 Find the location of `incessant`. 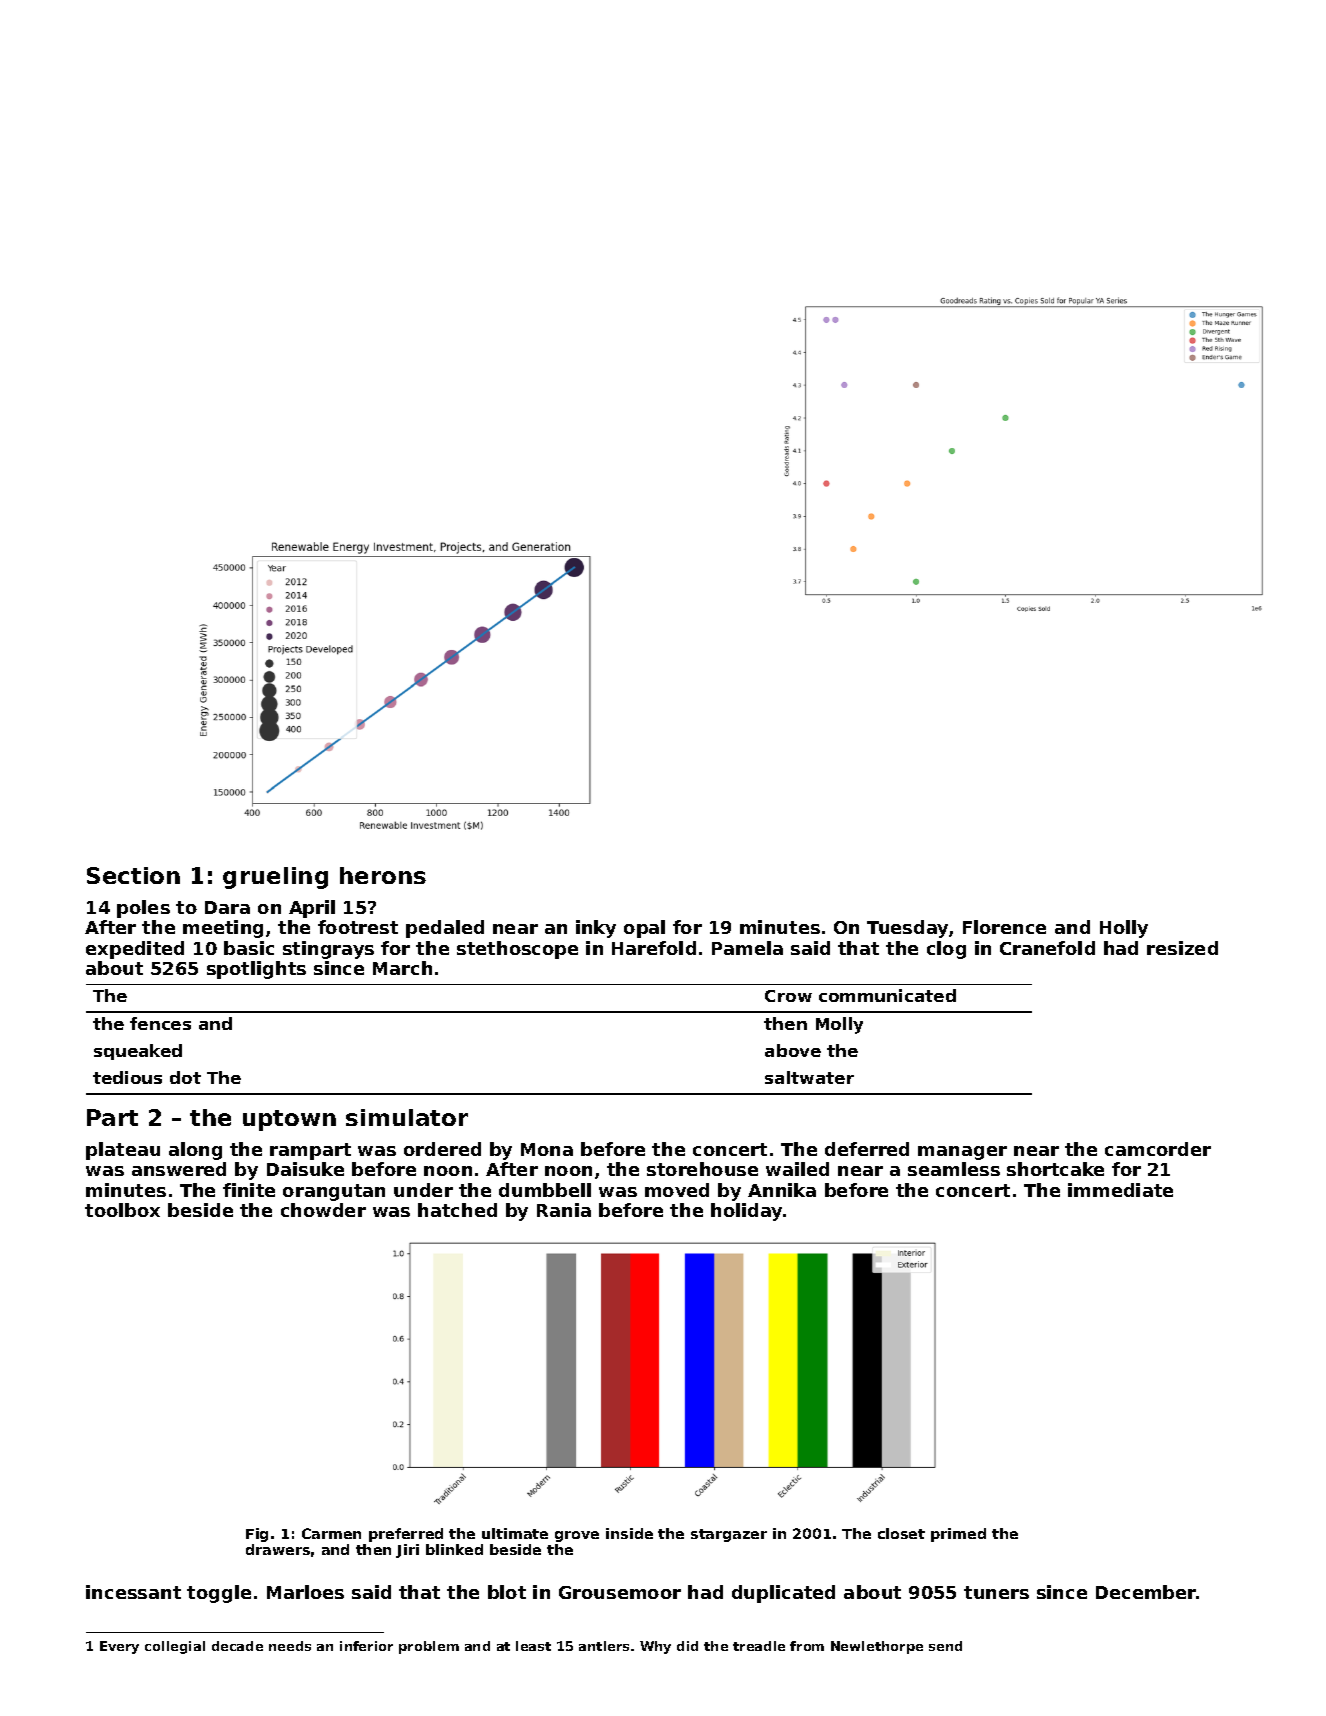

incessant is located at coordinates (133, 1592).
